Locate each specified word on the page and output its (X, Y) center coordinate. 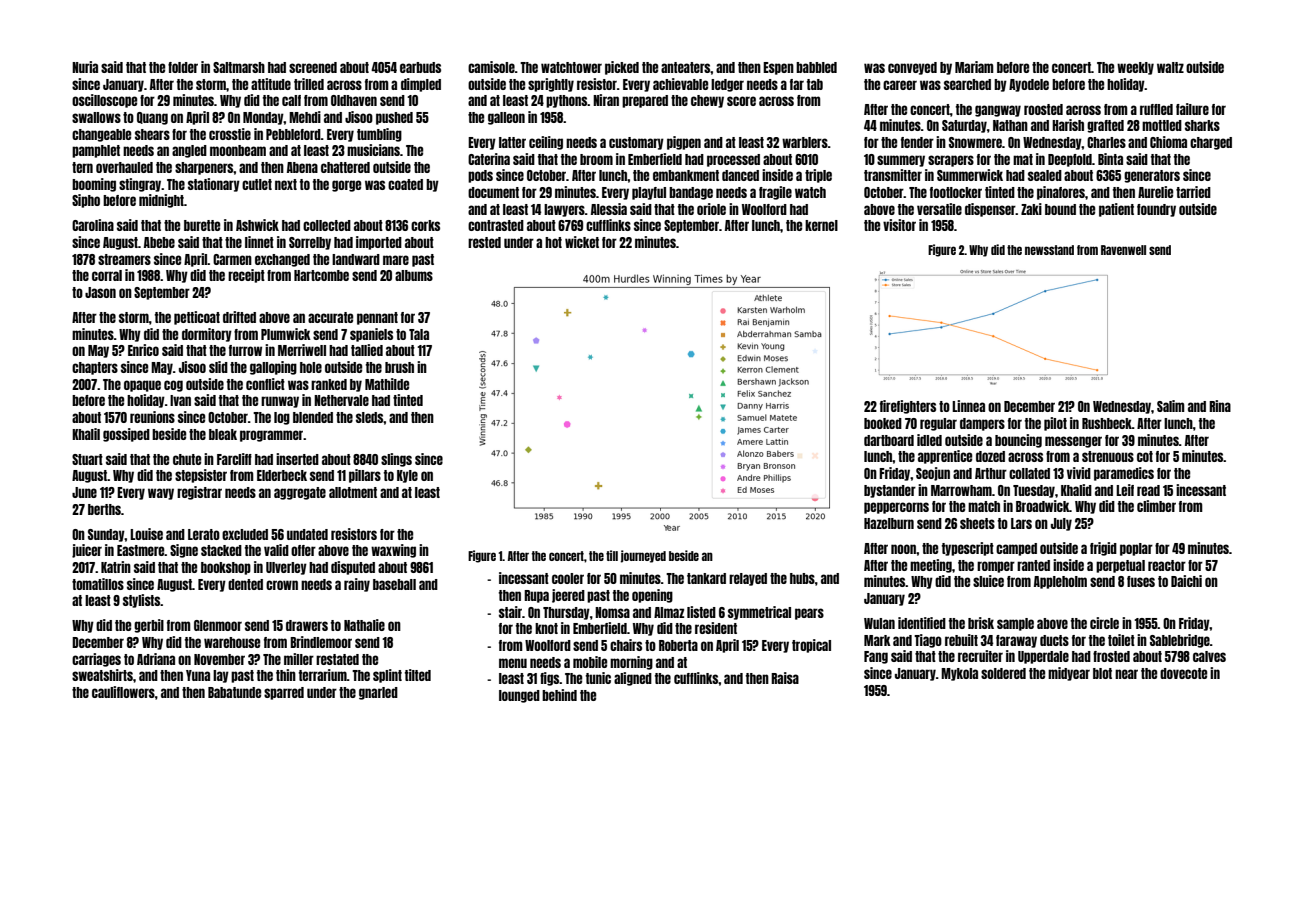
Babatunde (234, 692)
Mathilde (387, 384)
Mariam (974, 67)
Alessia (609, 209)
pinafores (1061, 193)
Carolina (93, 225)
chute (187, 459)
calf (291, 100)
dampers (982, 424)
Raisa (785, 678)
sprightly (551, 85)
